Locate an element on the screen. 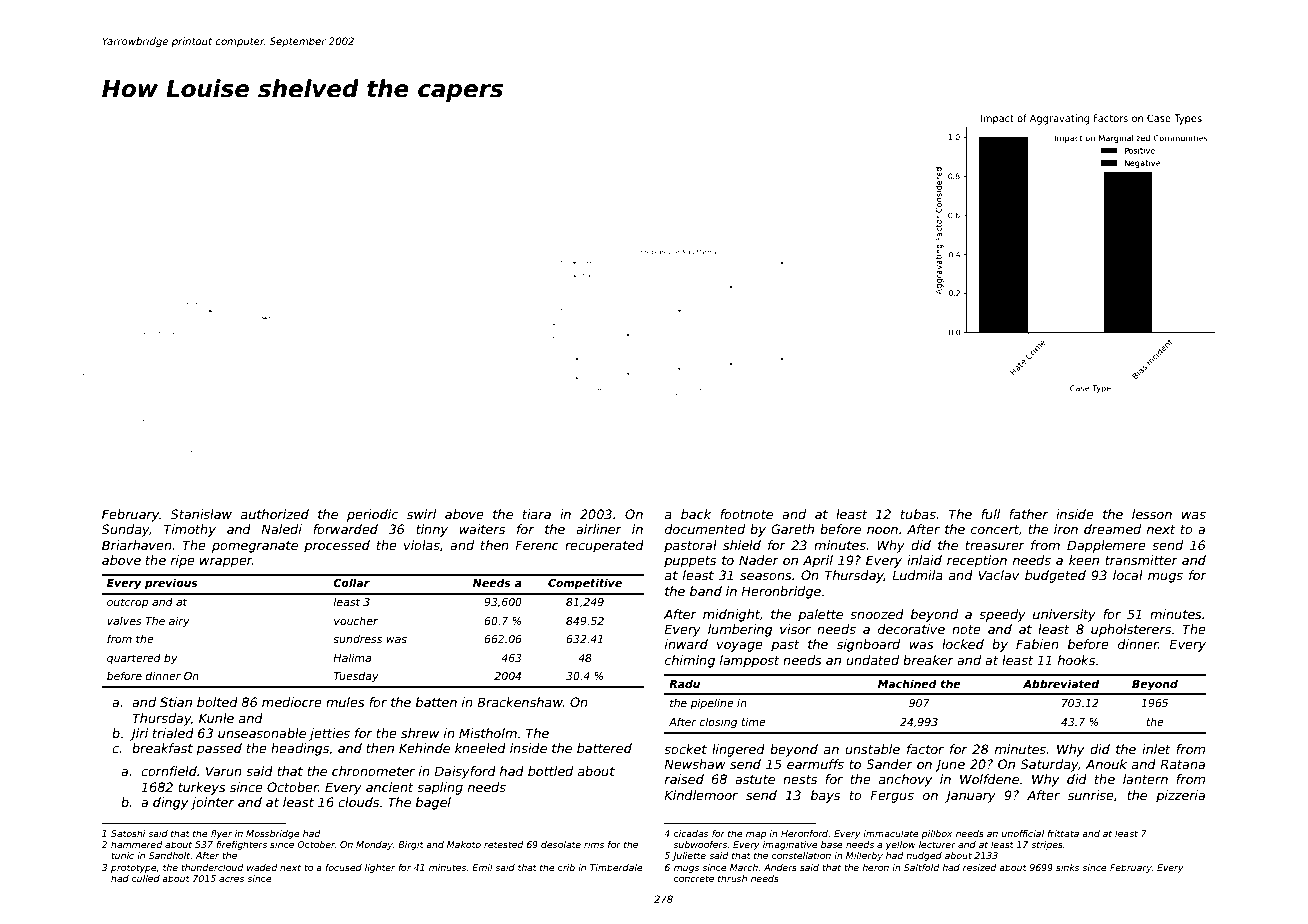 This screenshot has height=924, width=1308. sapling is located at coordinates (440, 788).
